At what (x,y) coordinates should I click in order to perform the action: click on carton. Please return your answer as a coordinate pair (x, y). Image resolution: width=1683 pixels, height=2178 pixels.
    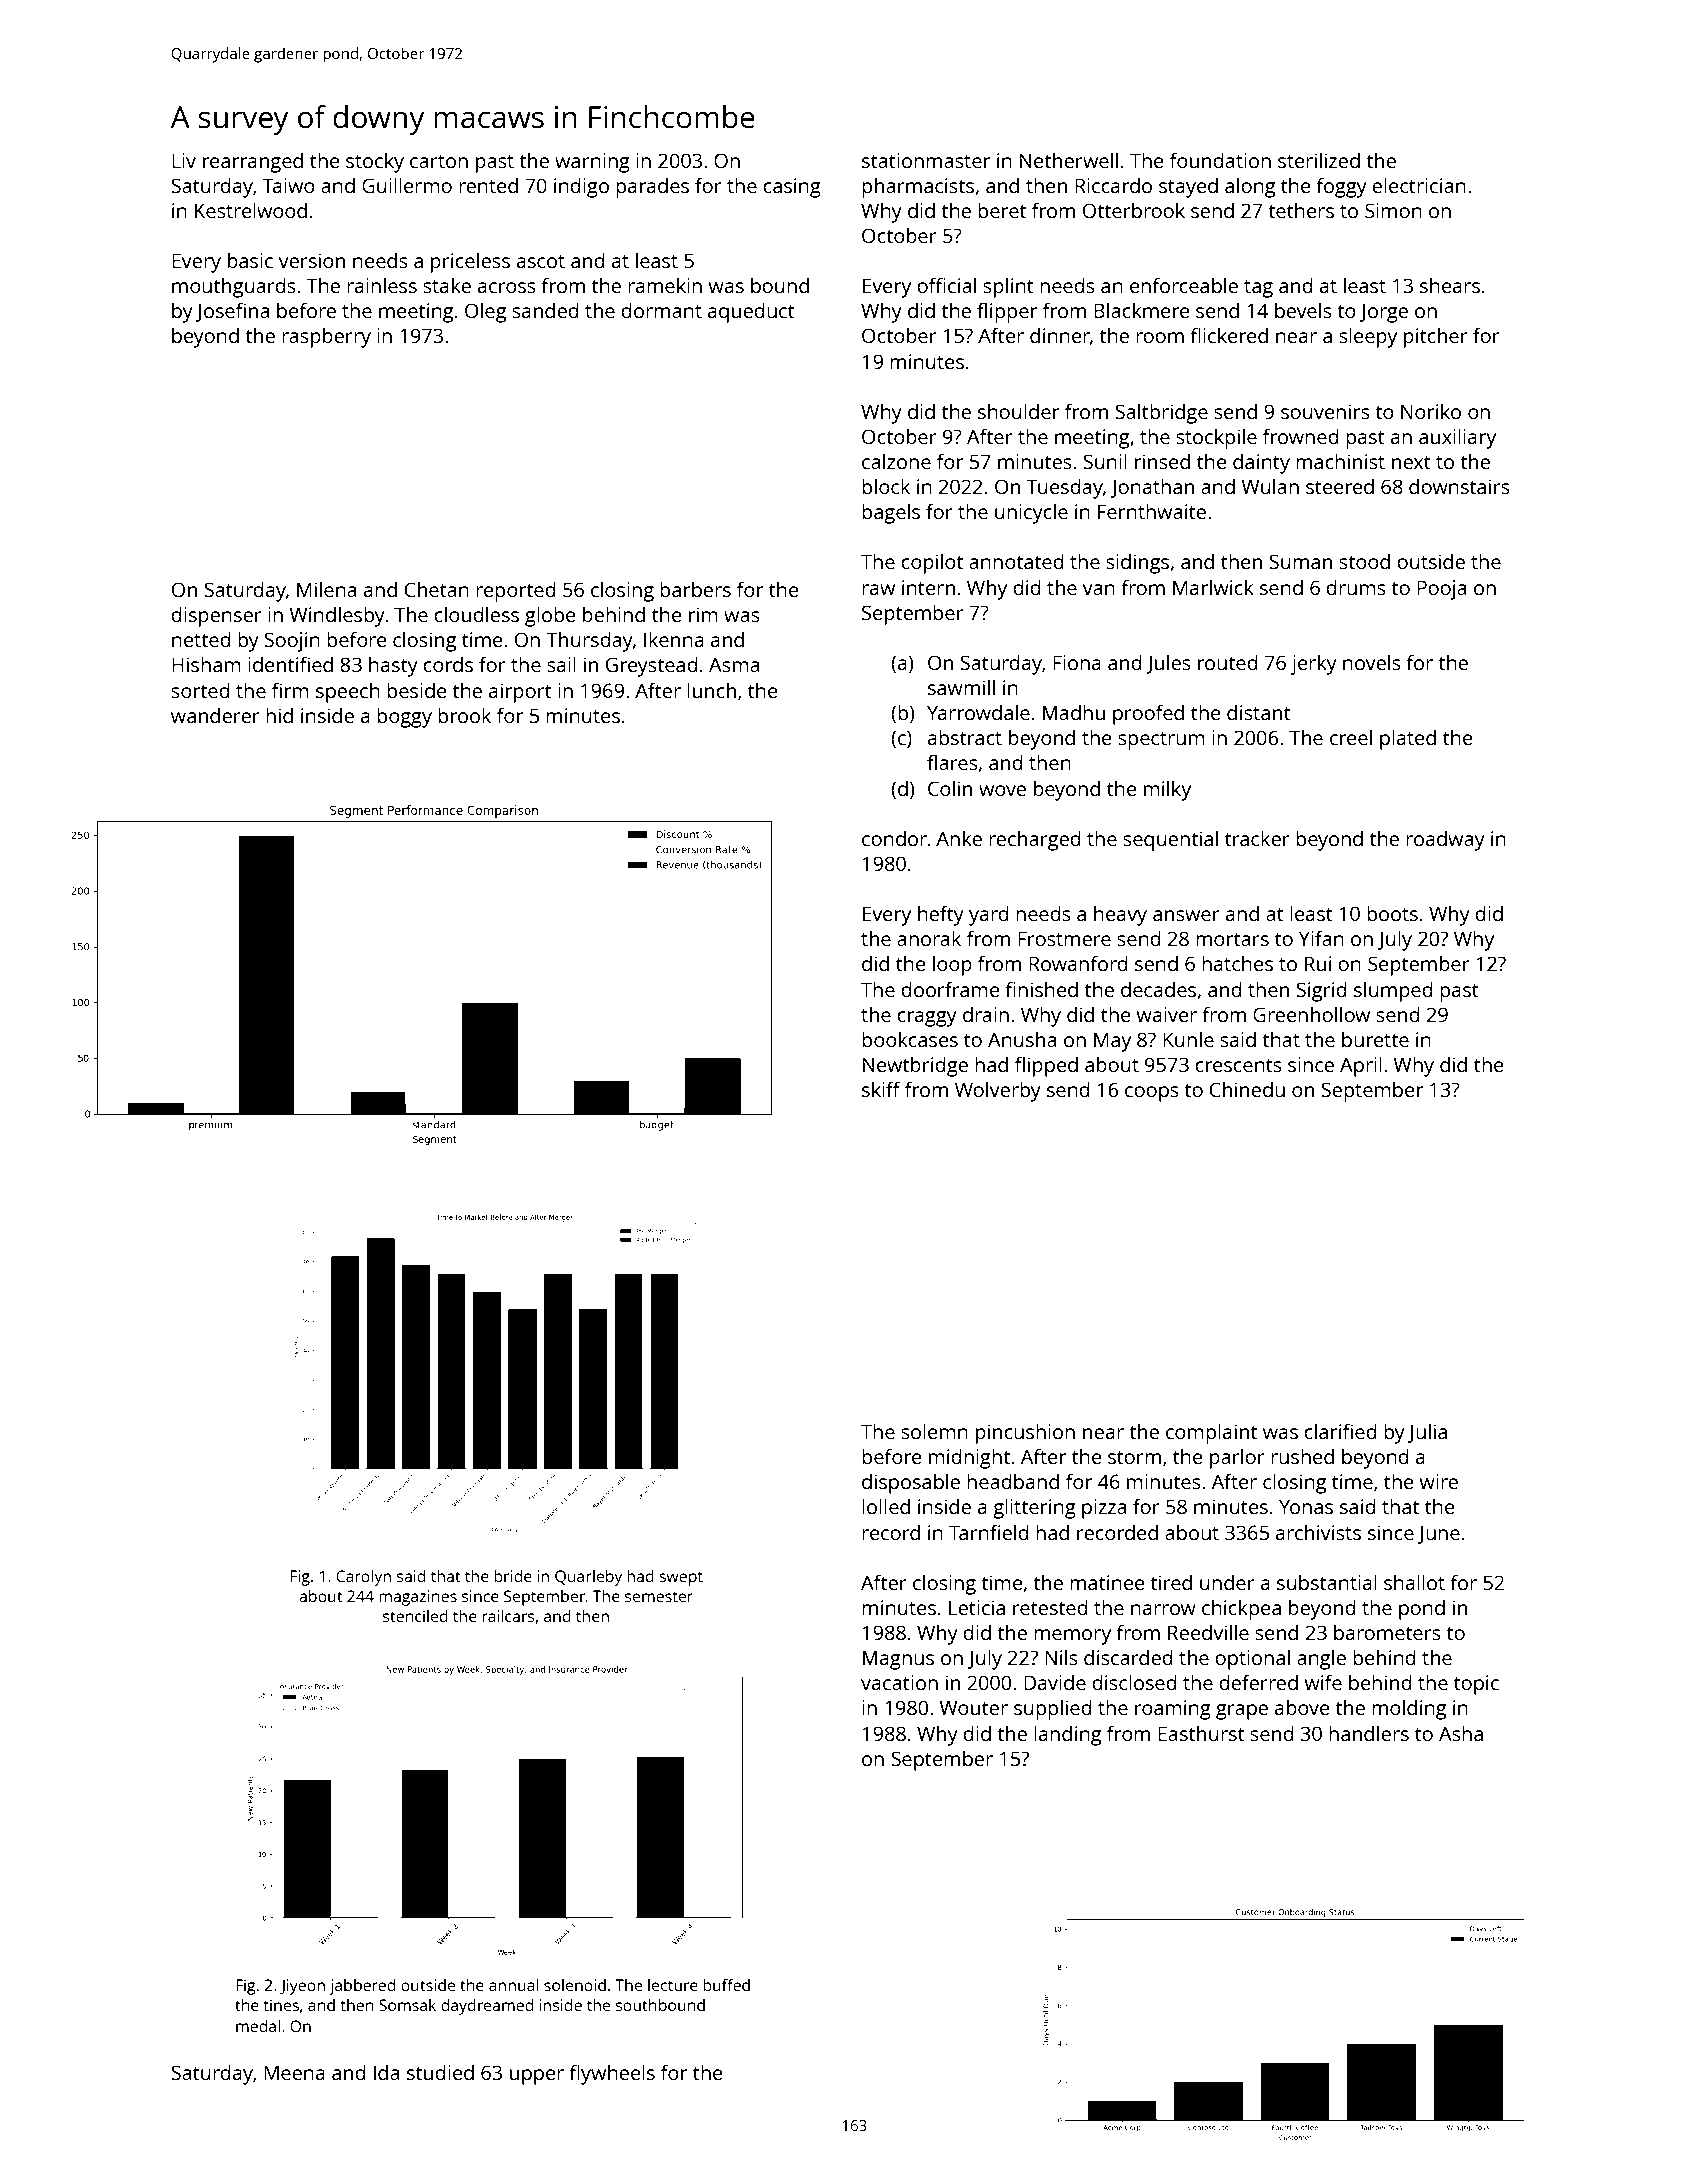
    Looking at the image, I should click on (439, 161).
